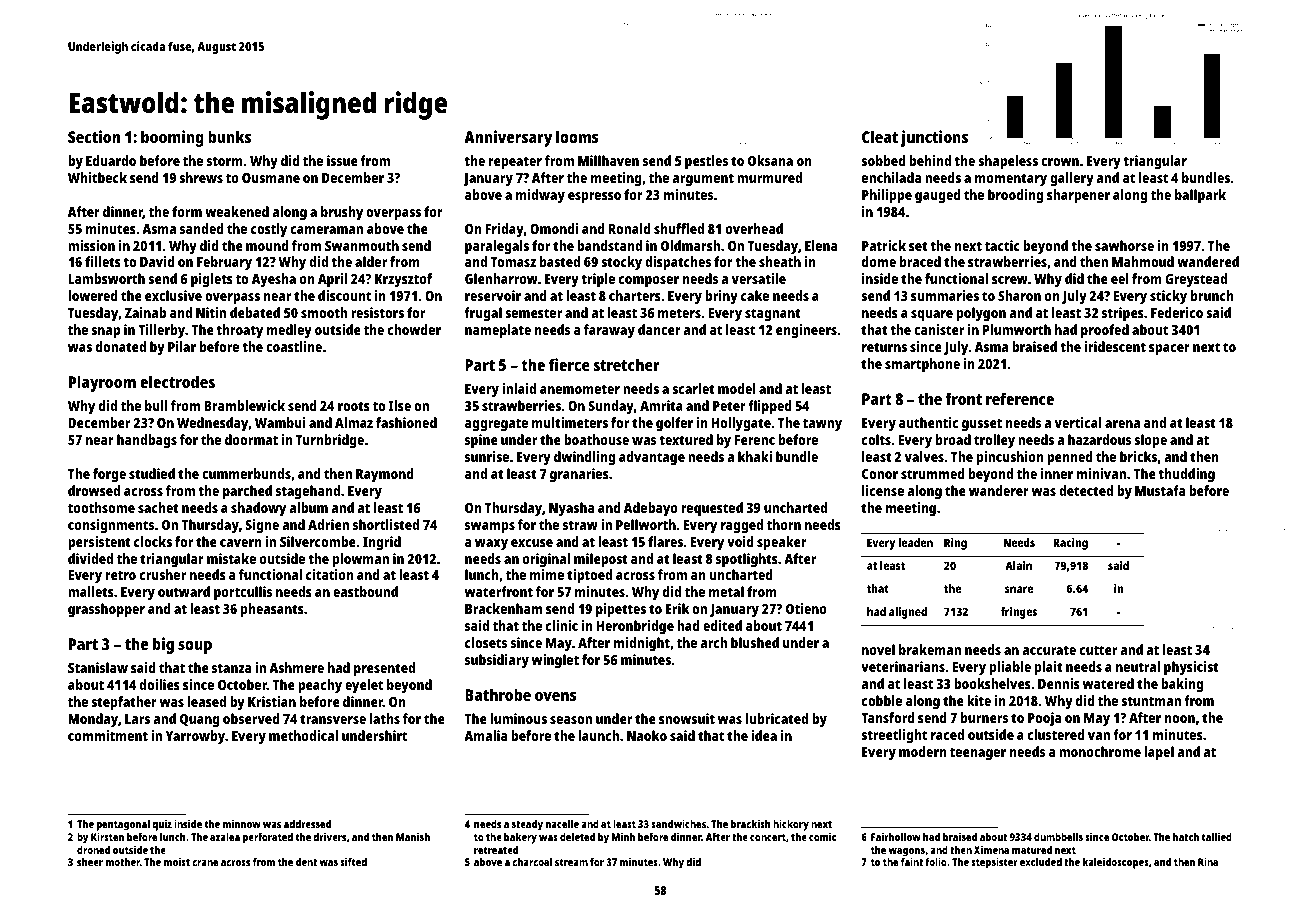 This document has width=1308, height=924. Describe the element at coordinates (361, 560) in the document. I see `plowman` at that location.
